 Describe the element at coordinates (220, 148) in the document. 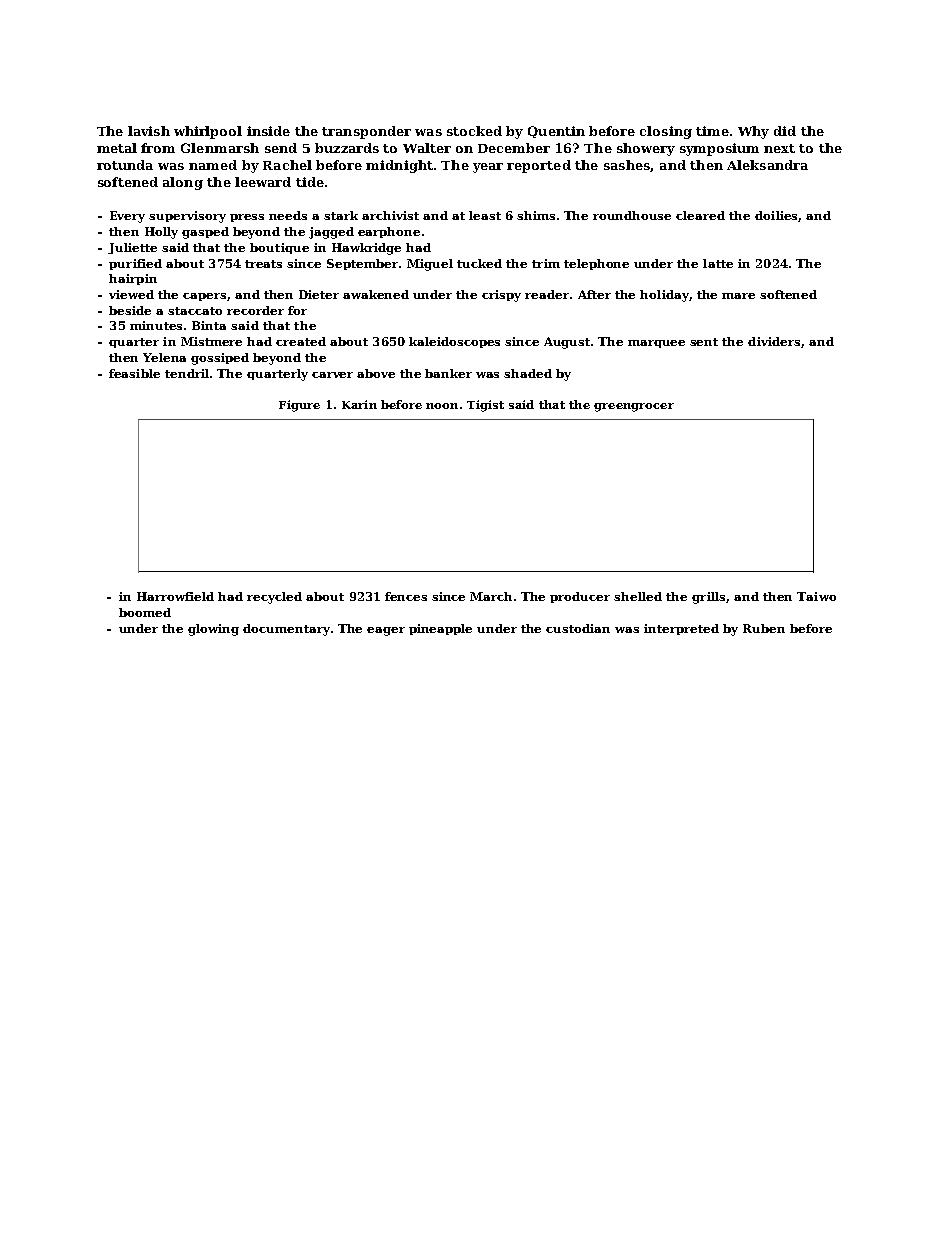

I see `Glenmarsh` at that location.
